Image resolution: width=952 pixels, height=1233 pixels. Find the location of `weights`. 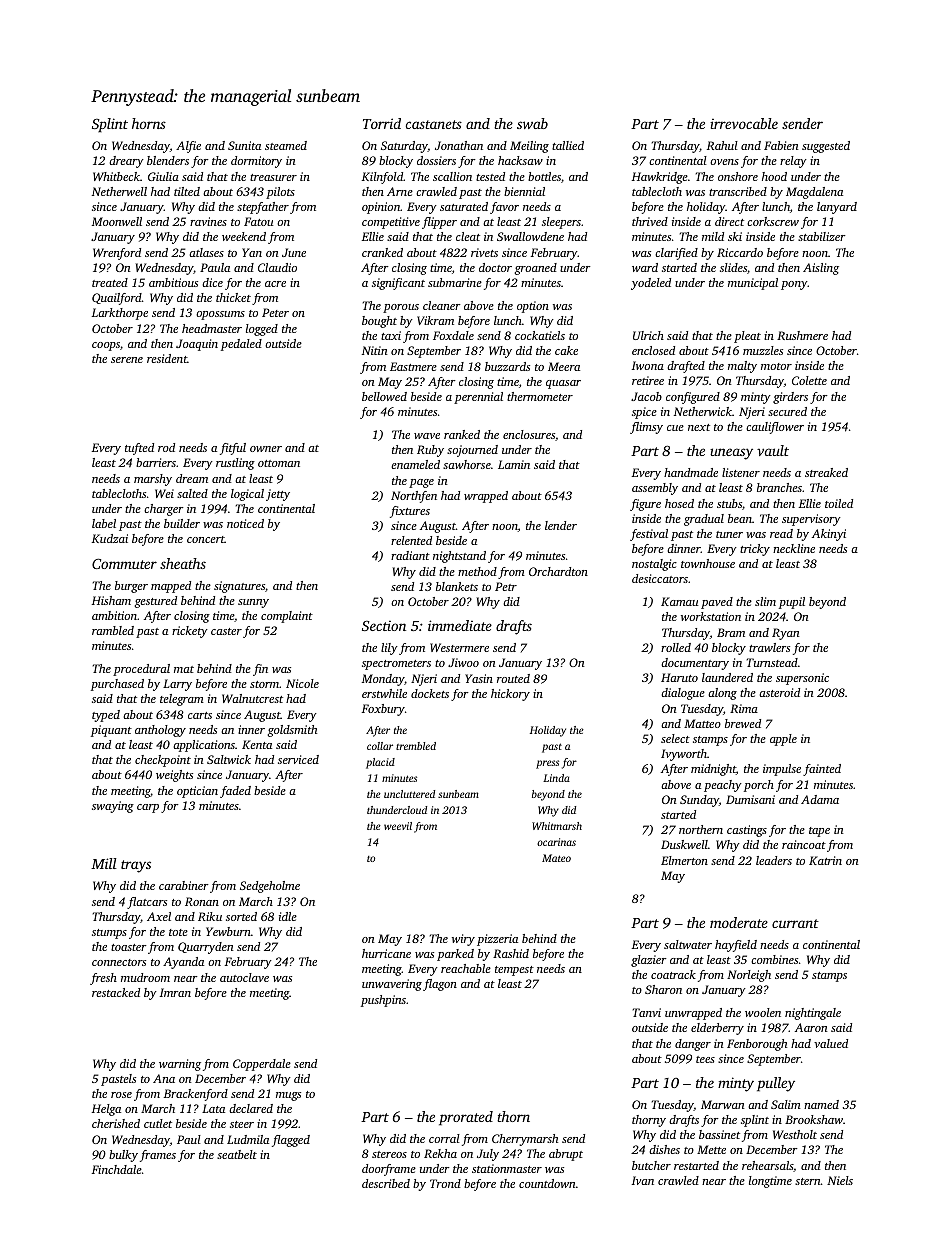

weights is located at coordinates (174, 776).
